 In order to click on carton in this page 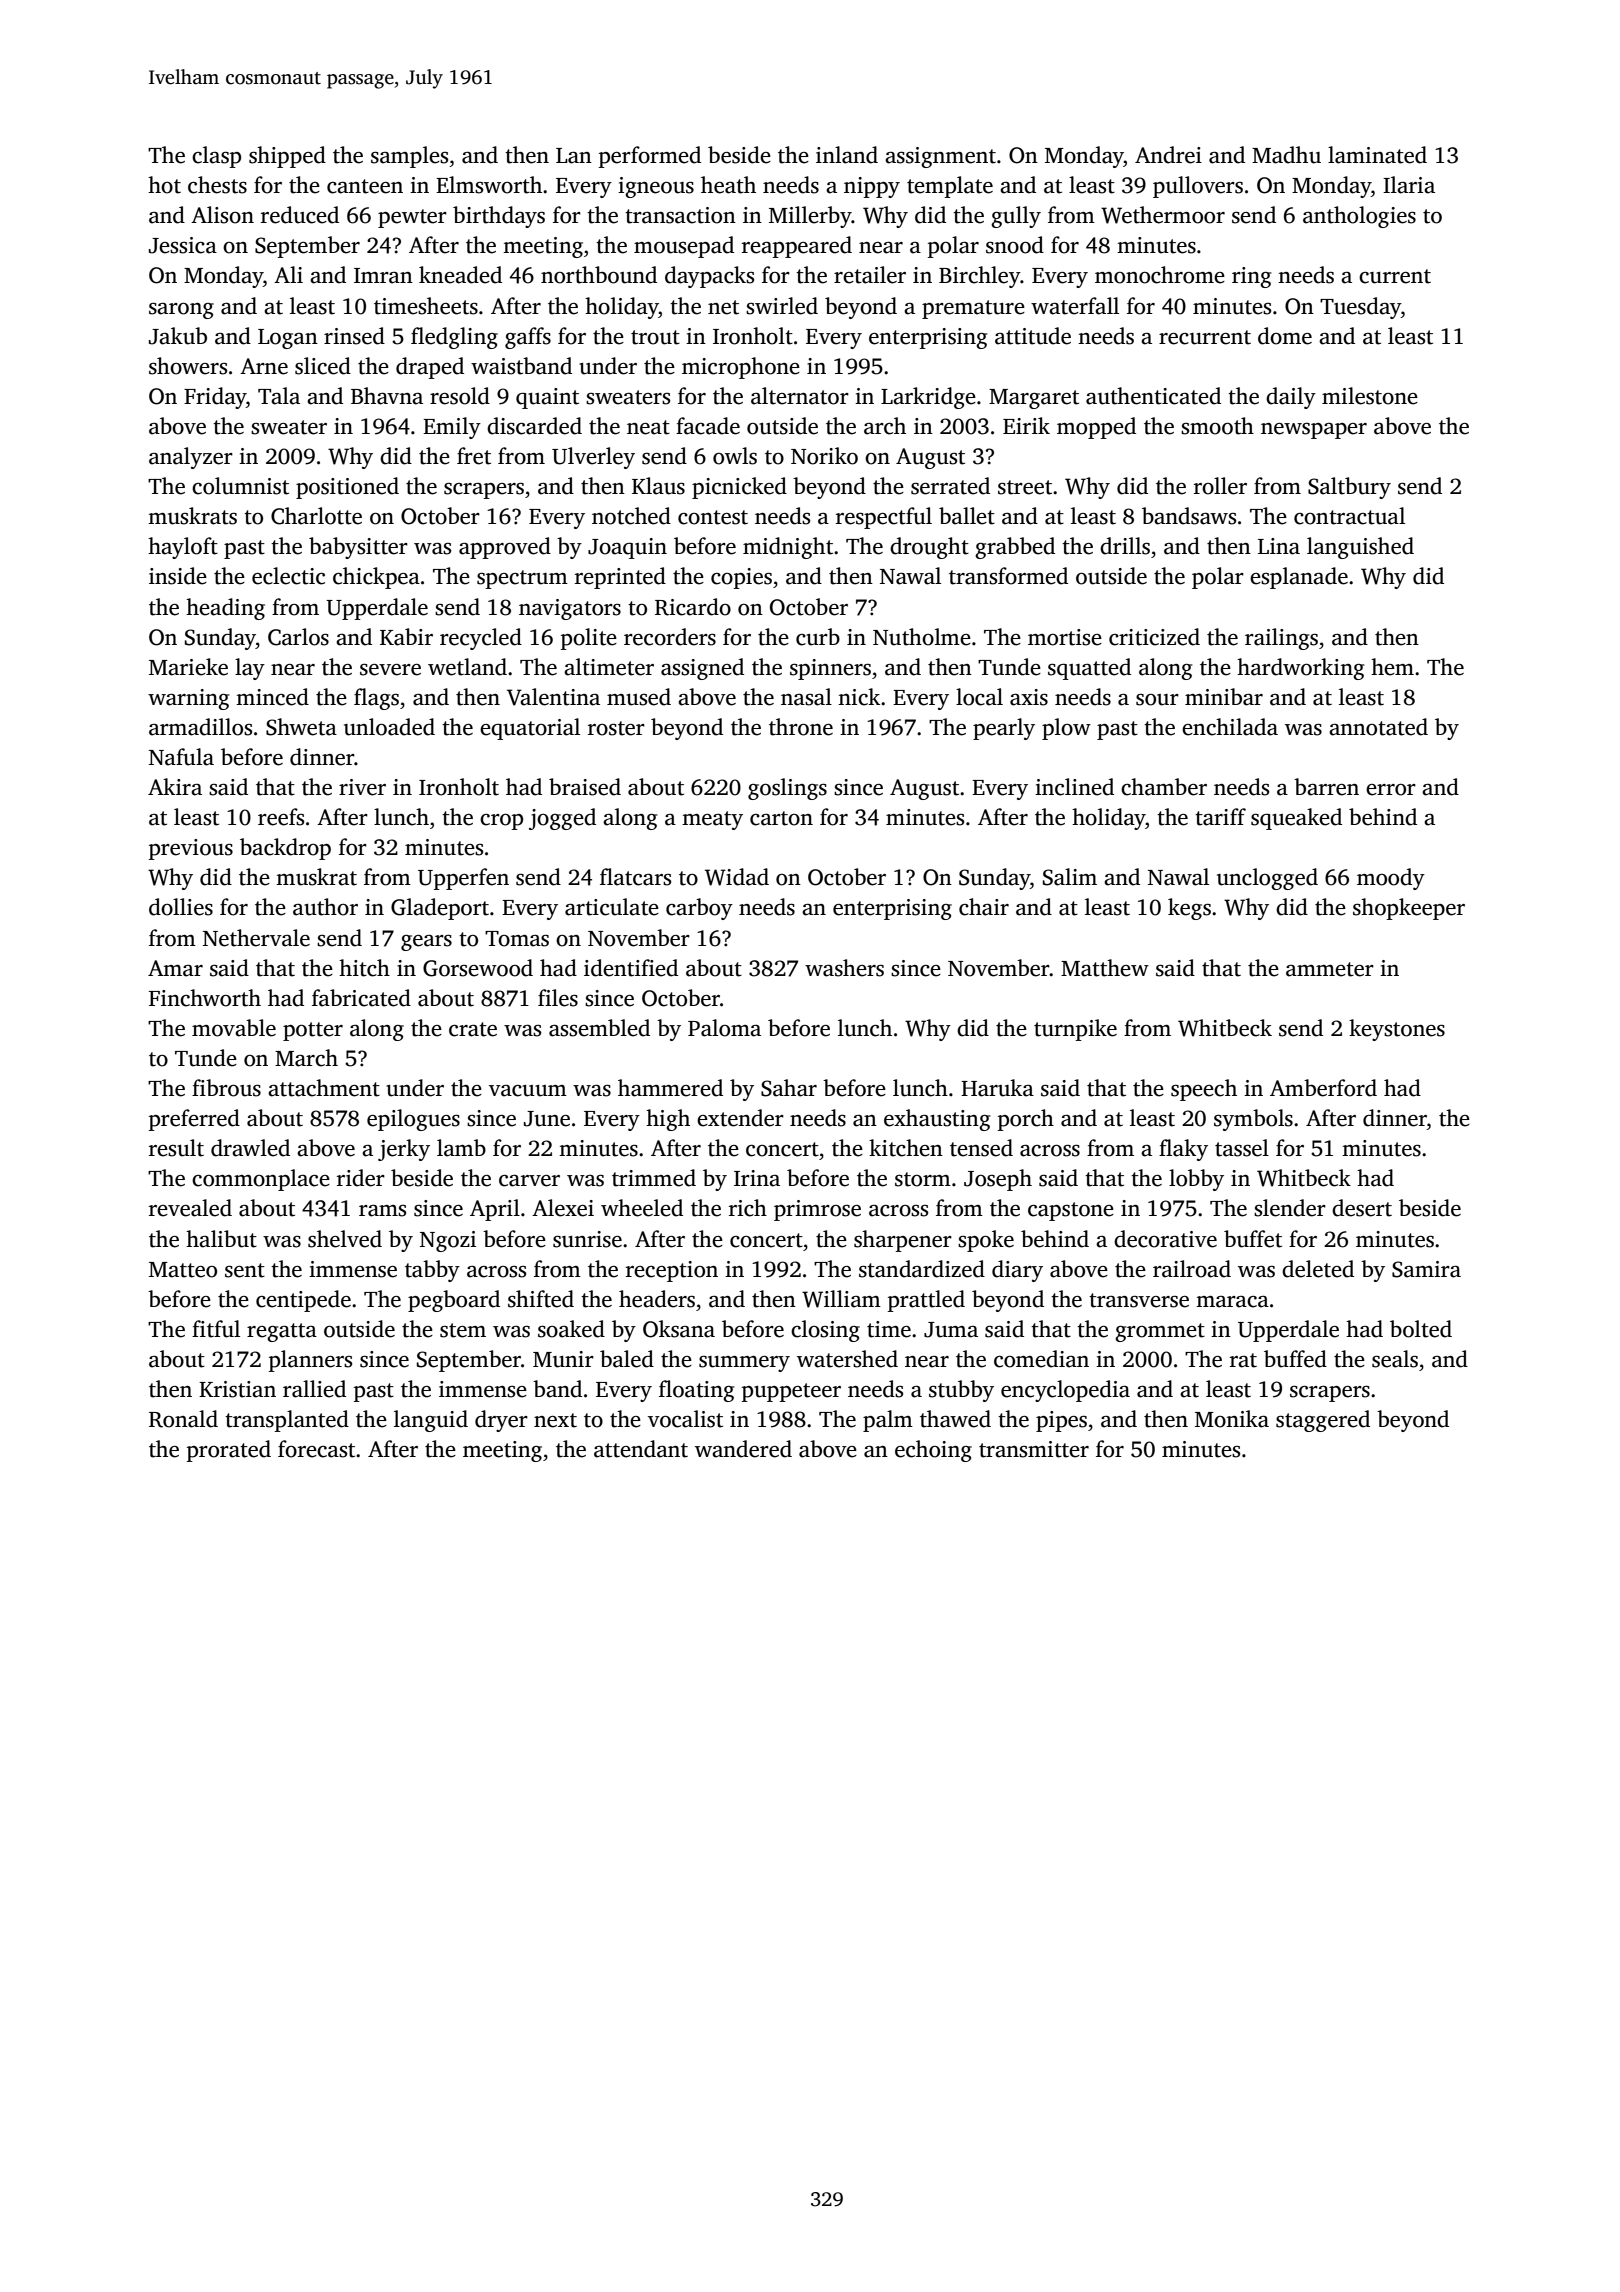, I will do `click(781, 818)`.
